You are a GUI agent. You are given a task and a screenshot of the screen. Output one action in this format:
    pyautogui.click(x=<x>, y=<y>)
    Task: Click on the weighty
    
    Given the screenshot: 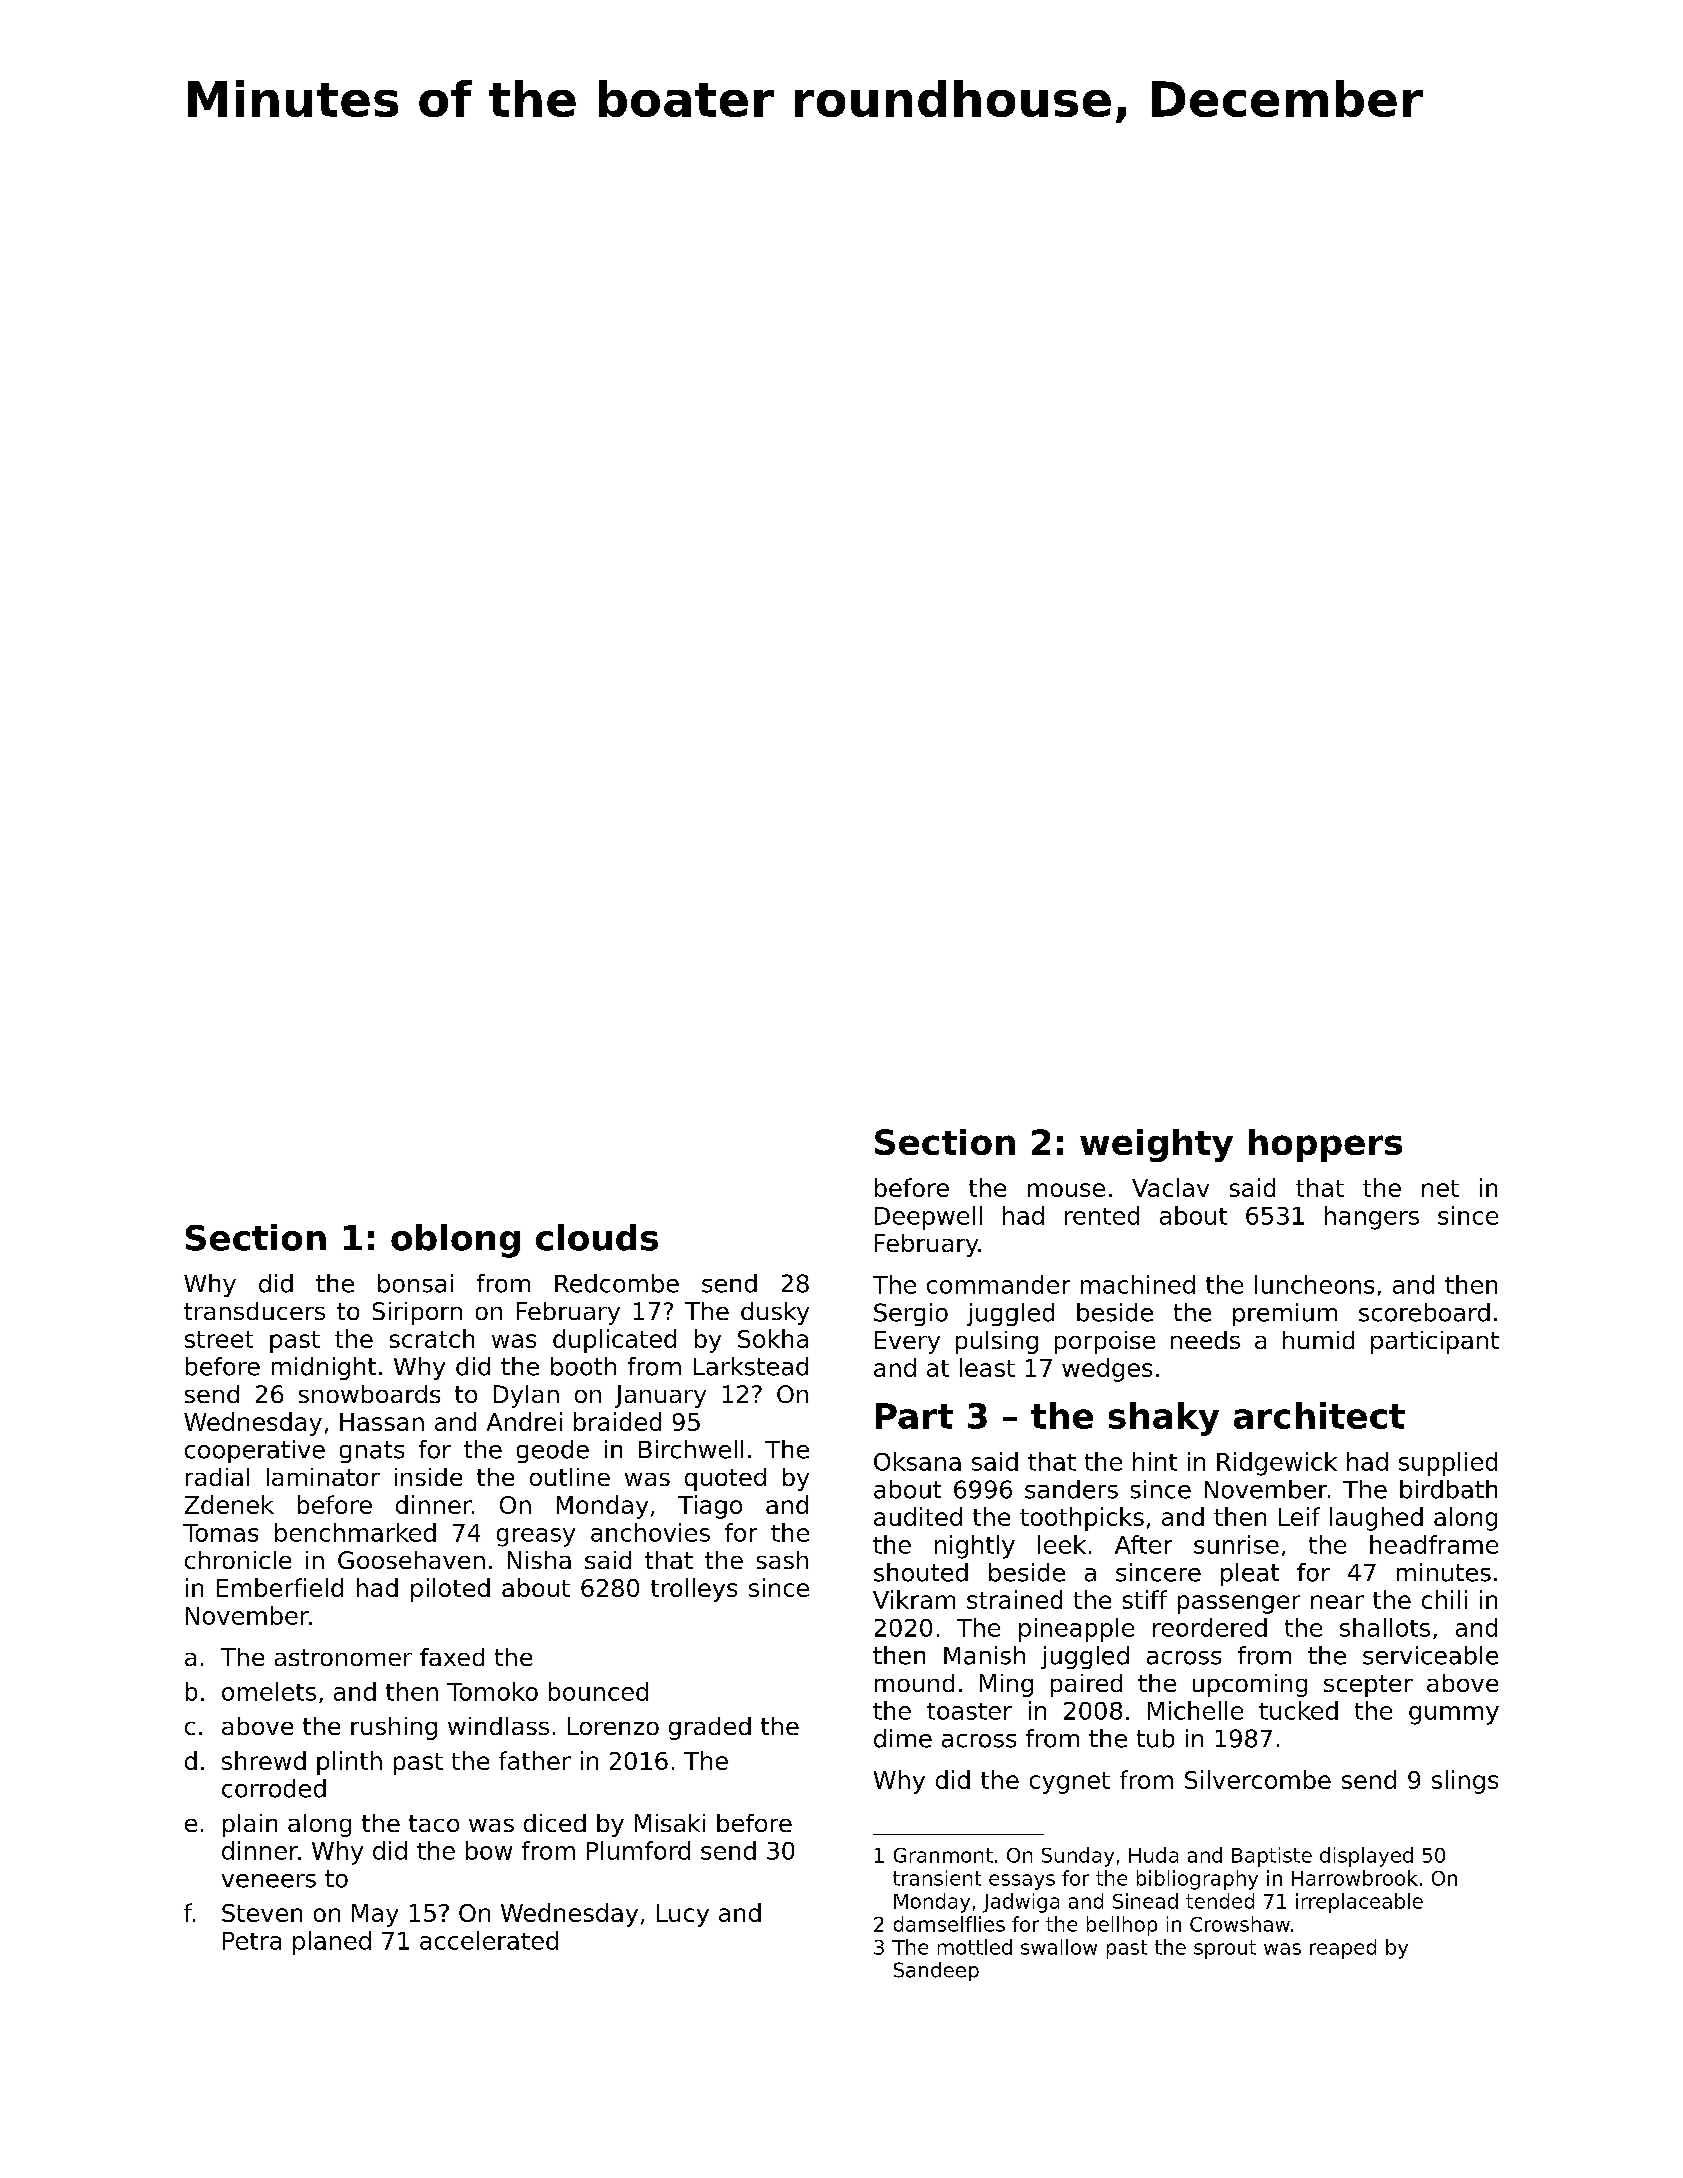 What is the action you would take?
    pyautogui.click(x=1156, y=1145)
